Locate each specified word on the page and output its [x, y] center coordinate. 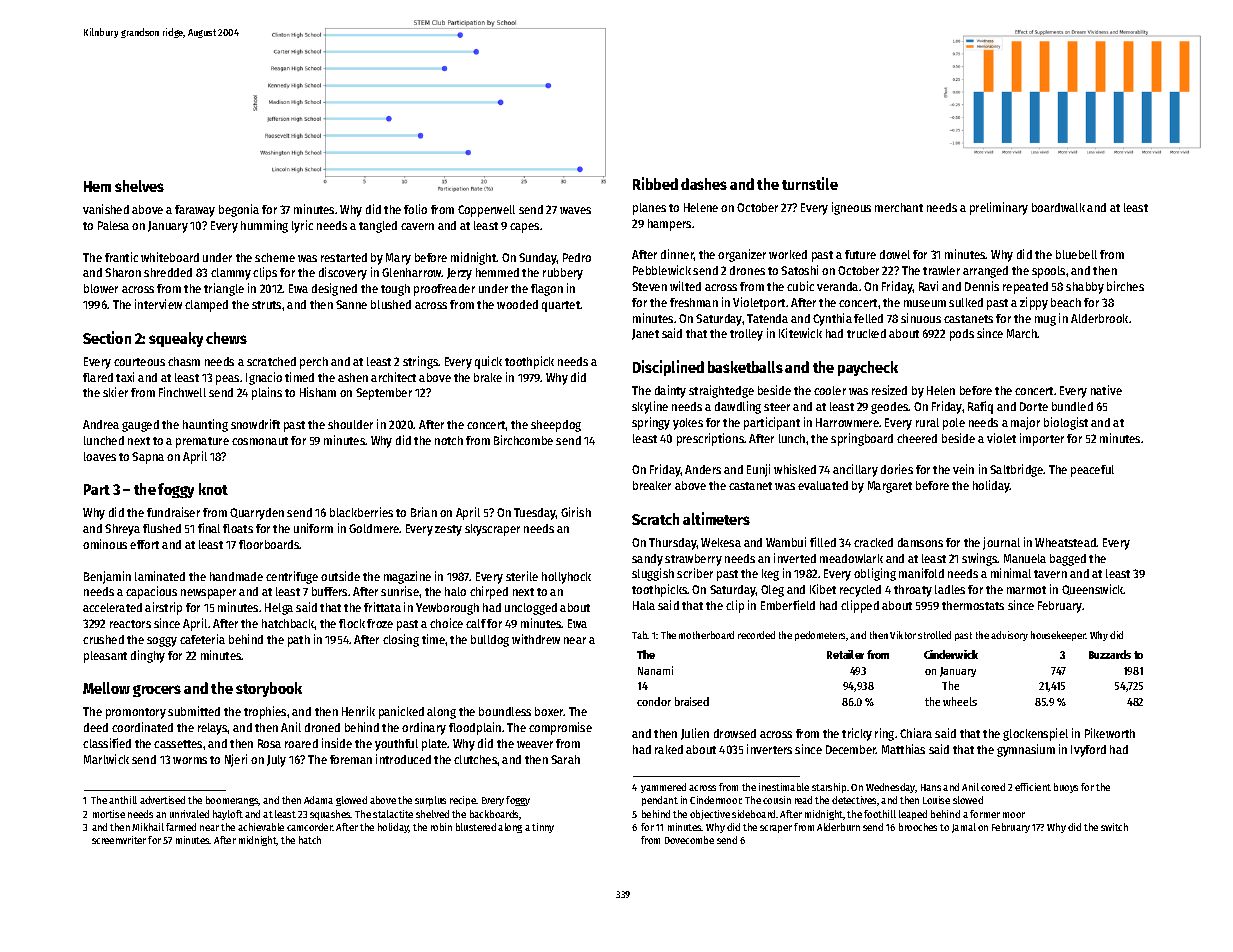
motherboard [706, 635]
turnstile [810, 183]
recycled [860, 591]
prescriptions [710, 439]
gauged [140, 426]
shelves [139, 186]
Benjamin [107, 577]
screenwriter [119, 840]
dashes [704, 184]
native [1106, 390]
